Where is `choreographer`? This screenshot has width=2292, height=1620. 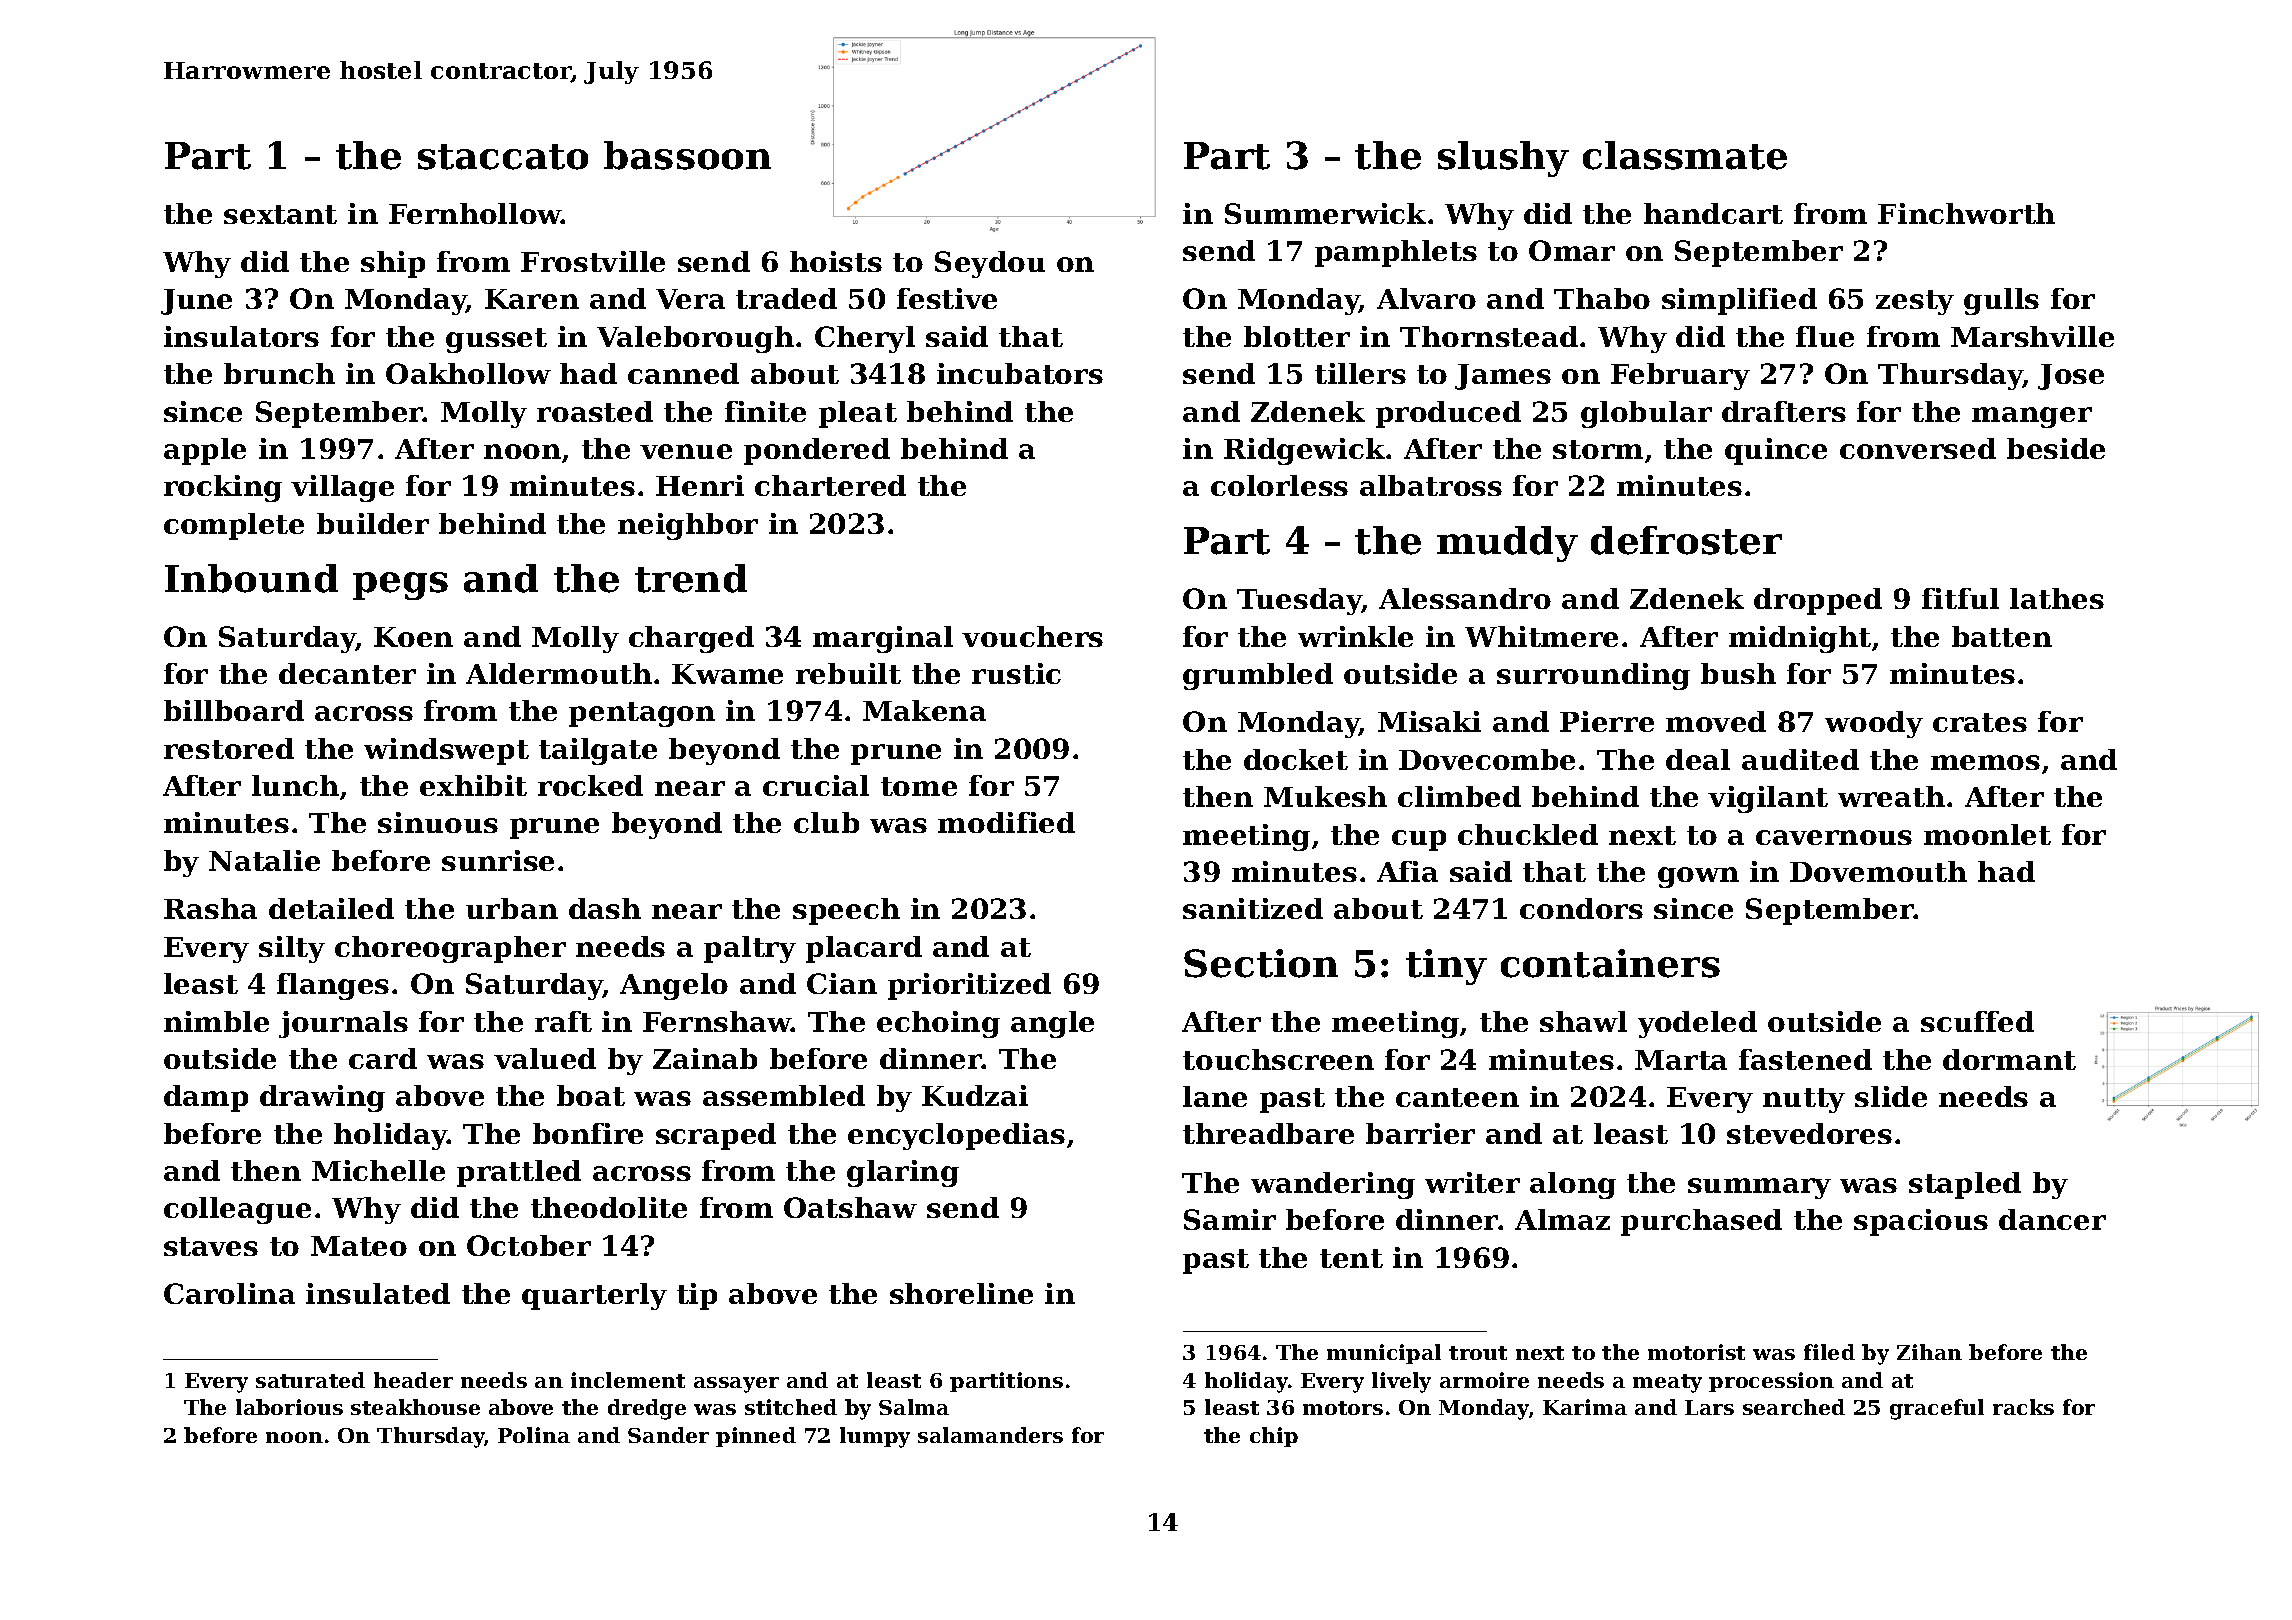 choreographer is located at coordinates (450, 949).
